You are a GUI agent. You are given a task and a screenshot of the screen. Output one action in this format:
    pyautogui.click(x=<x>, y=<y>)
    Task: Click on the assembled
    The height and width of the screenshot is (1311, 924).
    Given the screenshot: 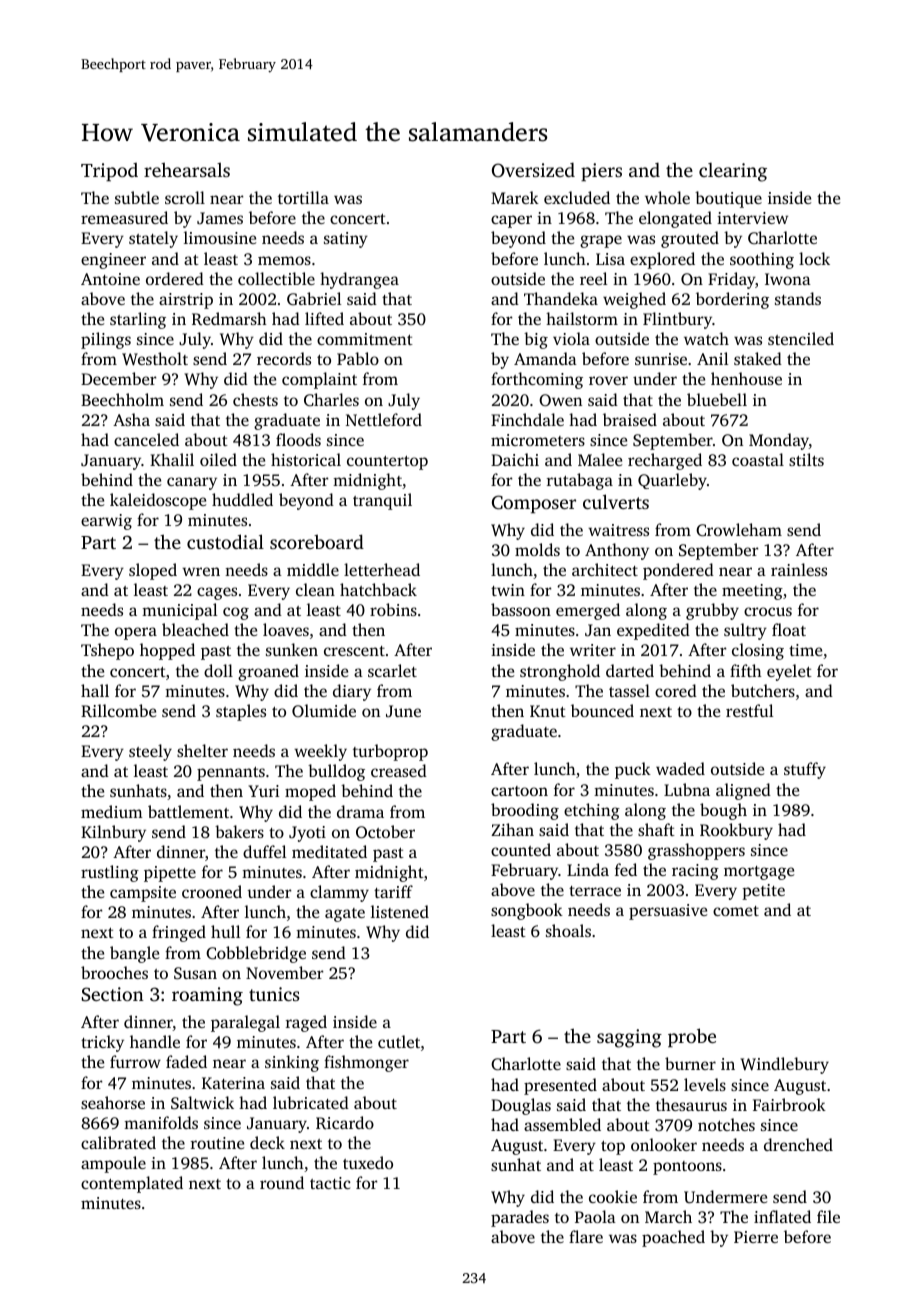 What is the action you would take?
    pyautogui.click(x=562, y=1124)
